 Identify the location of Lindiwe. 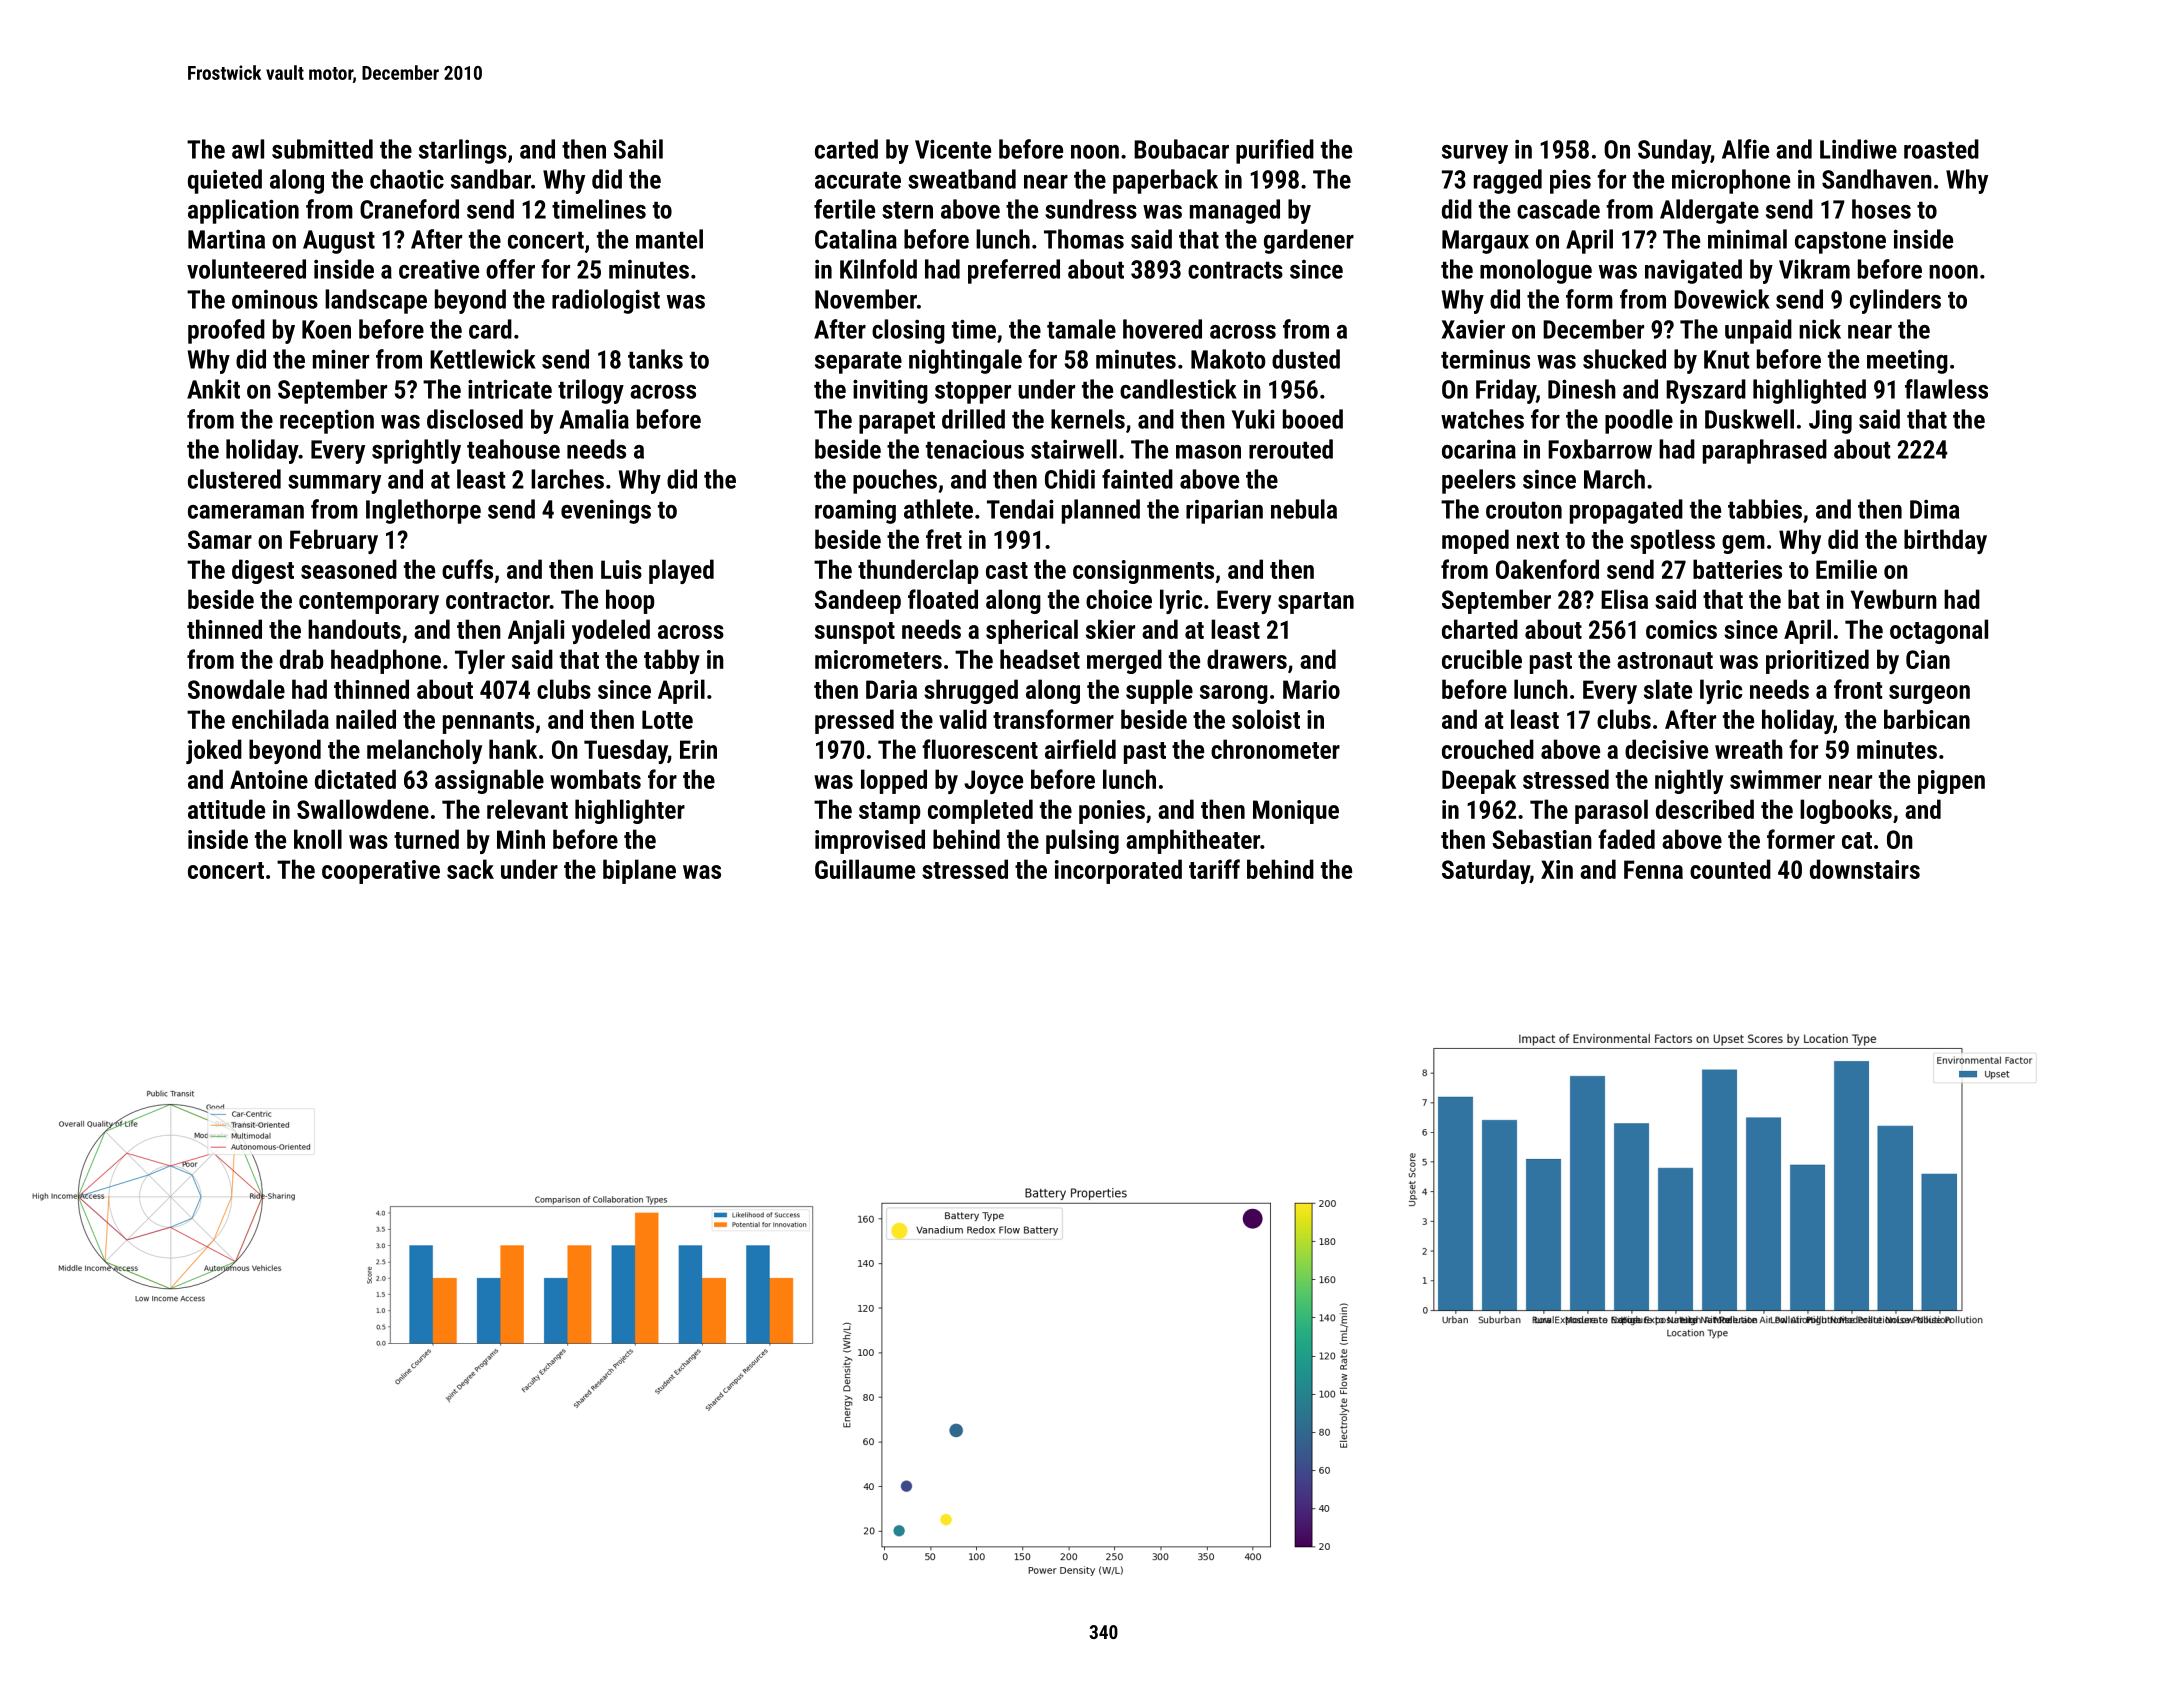
(1858, 149).
